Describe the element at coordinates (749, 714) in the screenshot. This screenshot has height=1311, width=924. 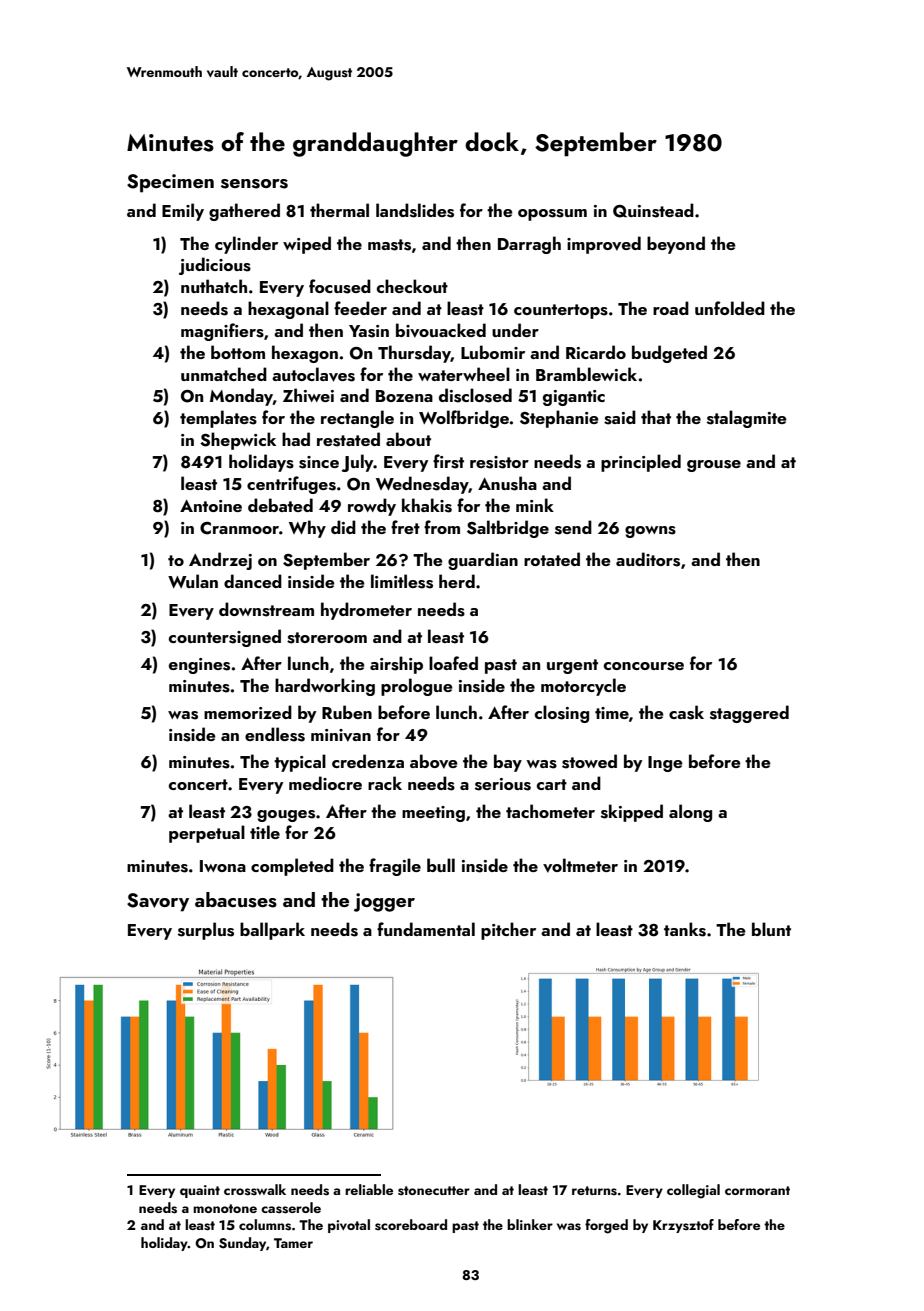
I see `staggered` at that location.
